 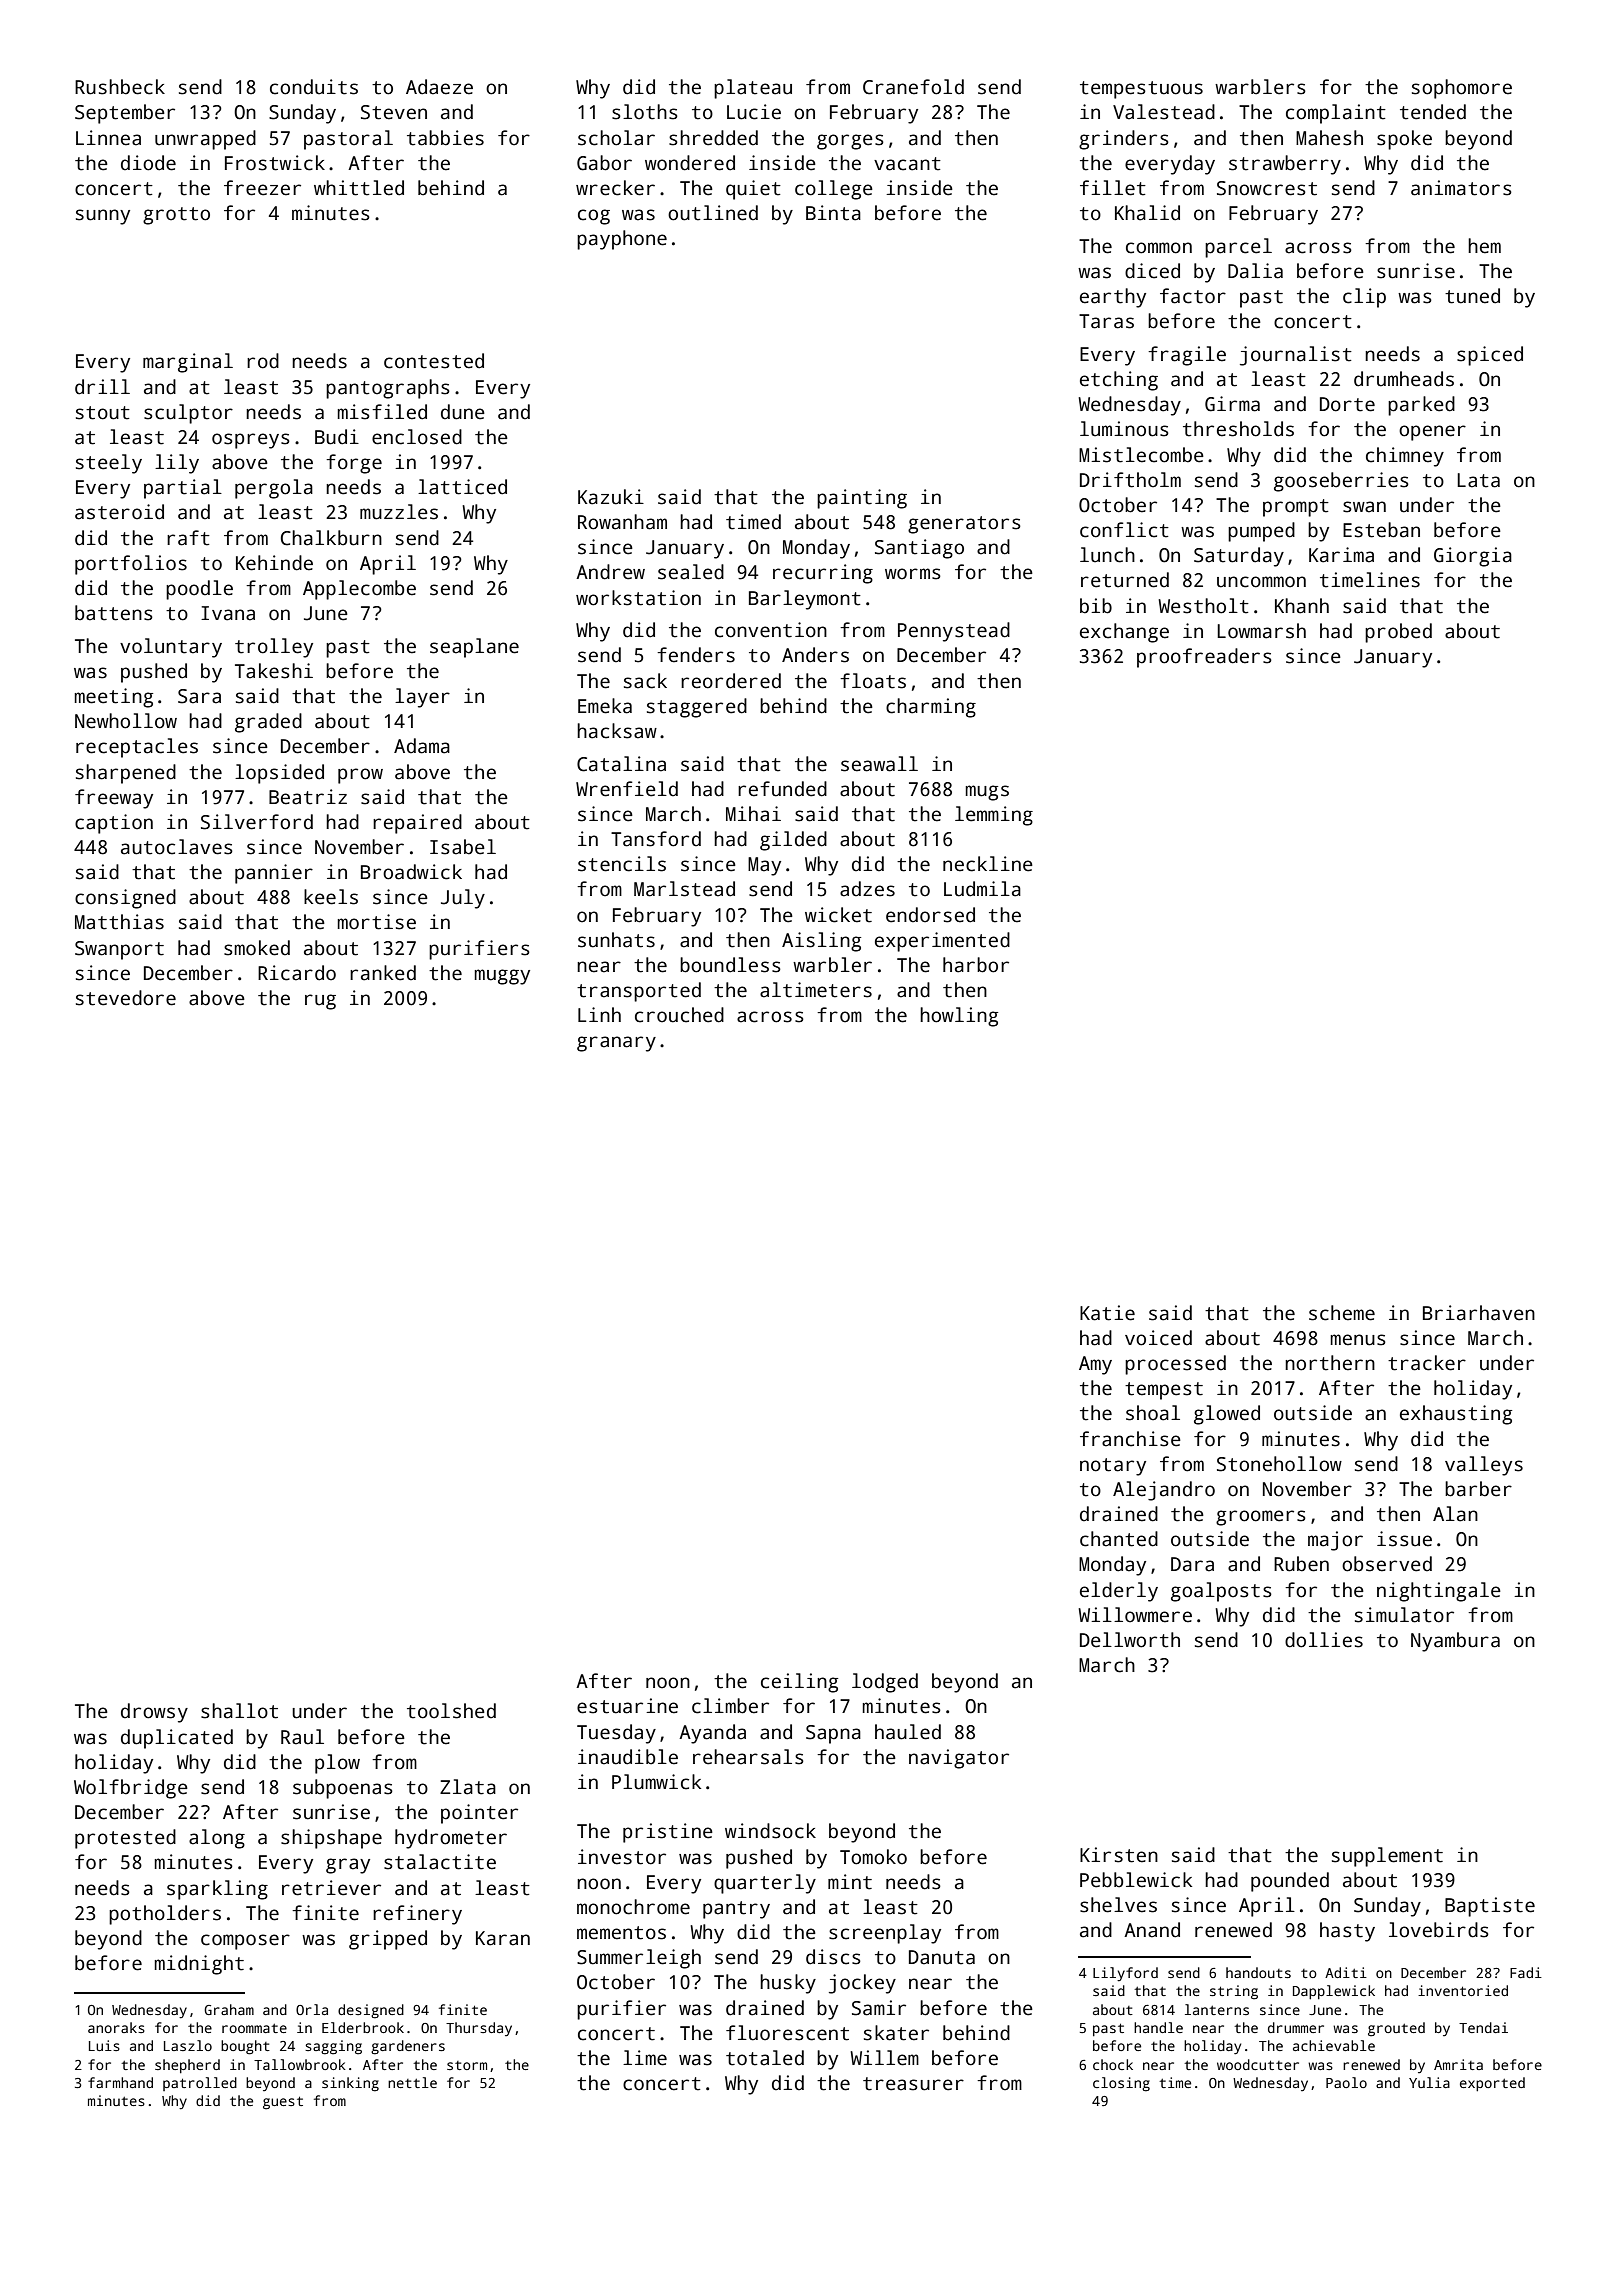 What do you see at coordinates (1121, 2084) in the screenshot?
I see `closing` at bounding box center [1121, 2084].
